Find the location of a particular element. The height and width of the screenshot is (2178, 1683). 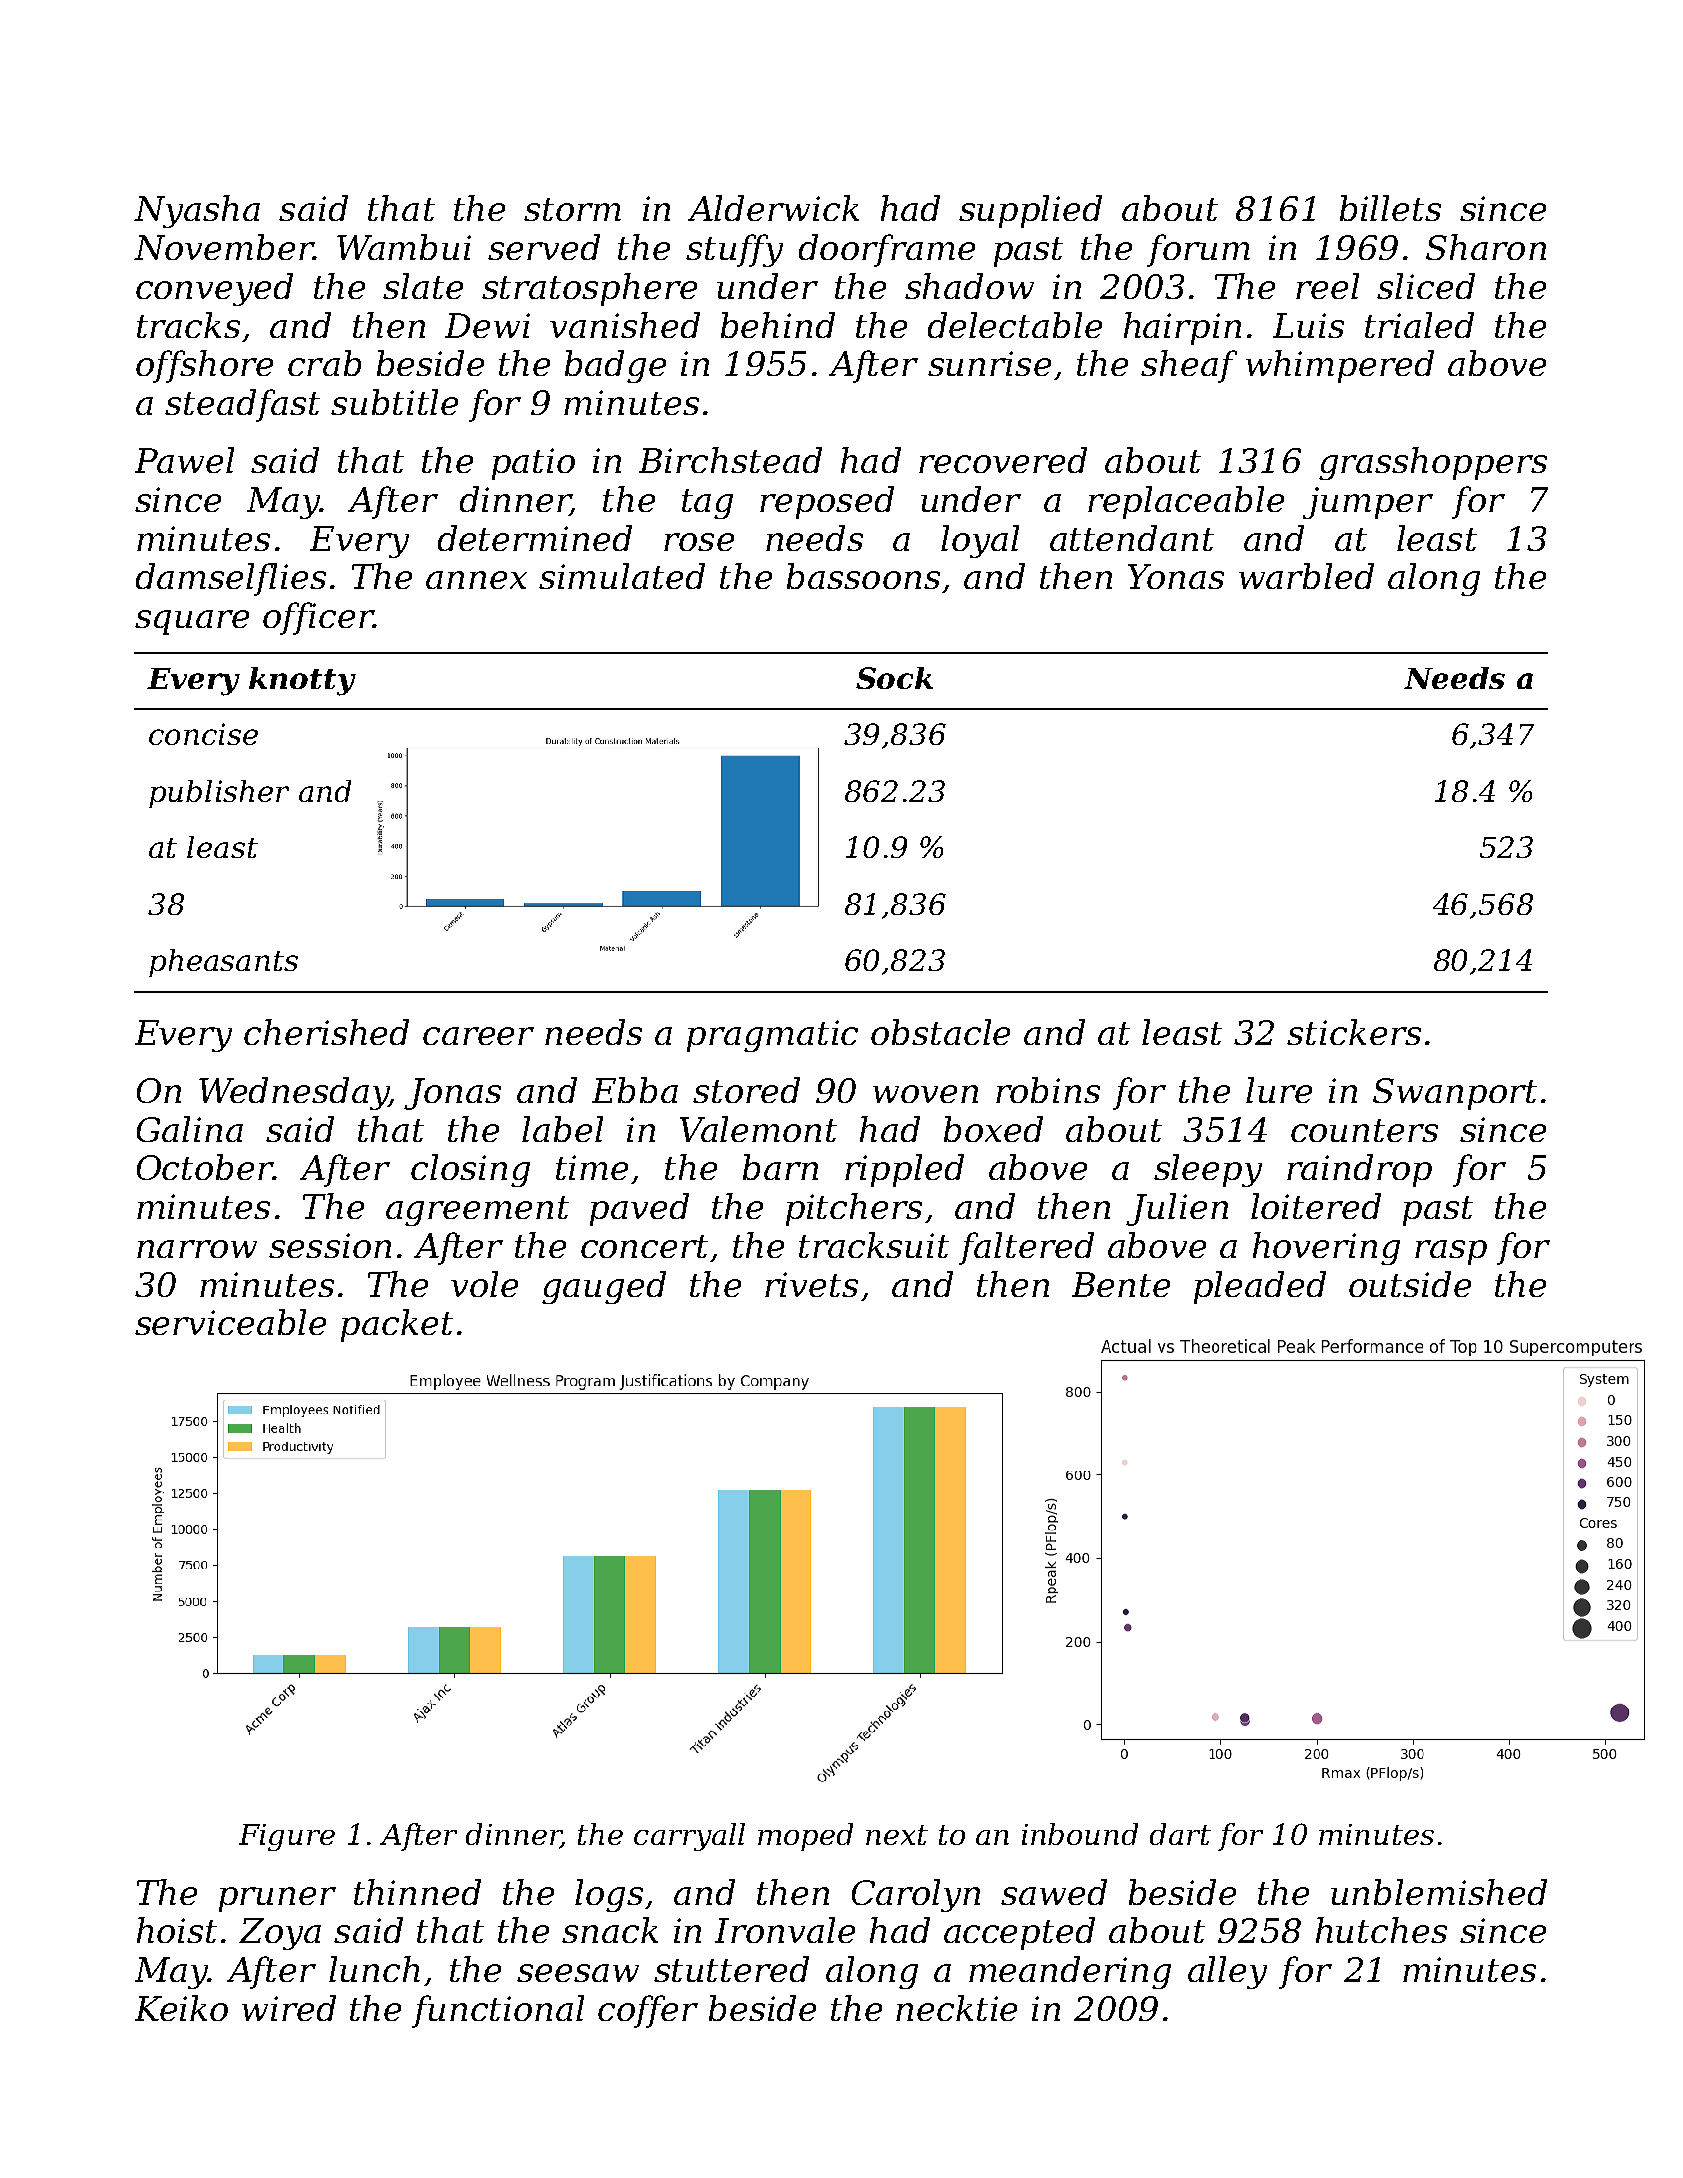

jumper is located at coordinates (1368, 503).
